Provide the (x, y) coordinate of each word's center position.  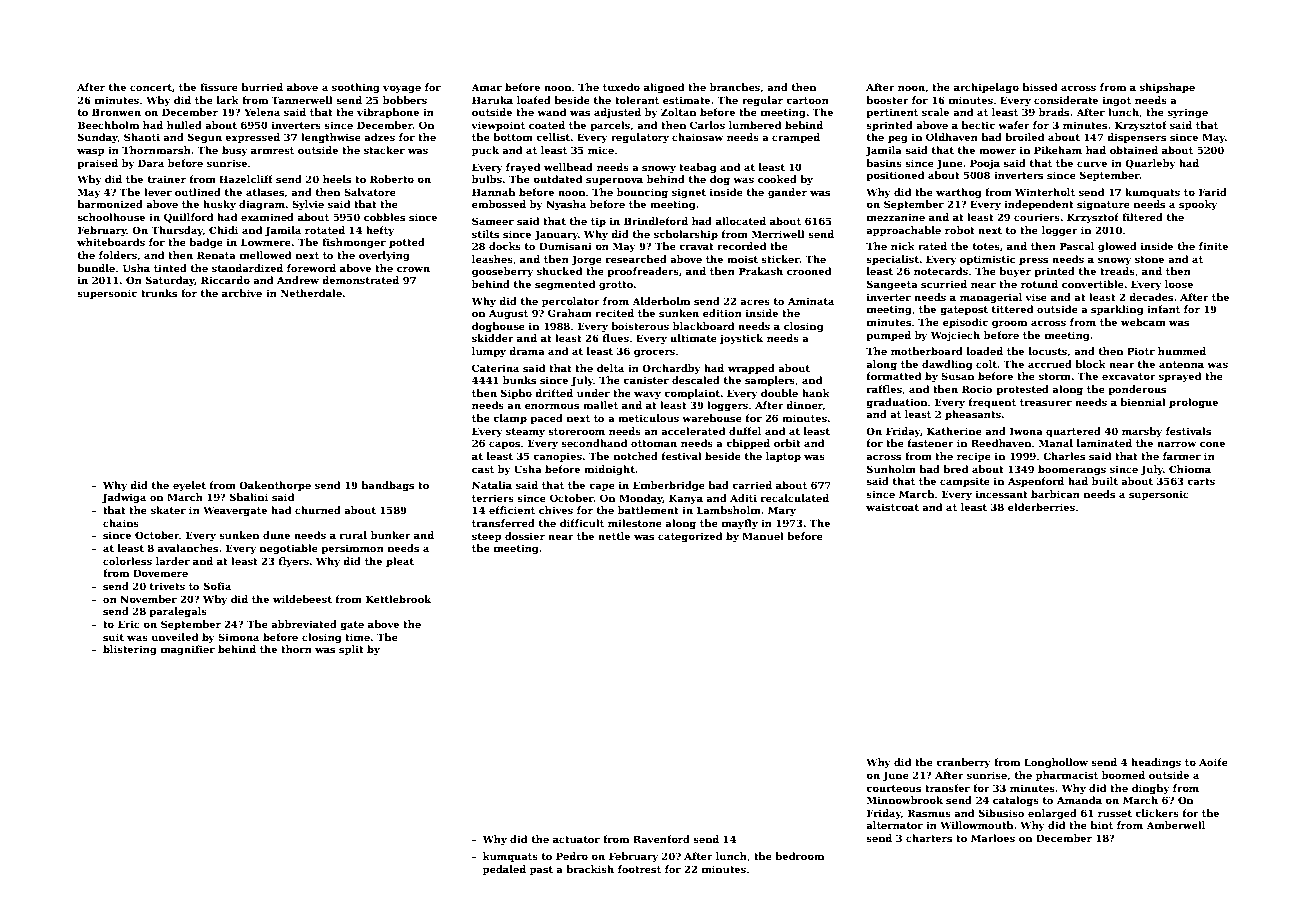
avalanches (188, 548)
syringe (1188, 113)
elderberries (1041, 507)
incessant (1002, 494)
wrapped (751, 369)
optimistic (987, 260)
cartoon (807, 100)
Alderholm (661, 301)
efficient (512, 510)
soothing (356, 88)
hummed (1182, 351)
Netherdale (311, 293)
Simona (238, 637)
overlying (384, 256)
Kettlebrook (399, 599)
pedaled (504, 870)
